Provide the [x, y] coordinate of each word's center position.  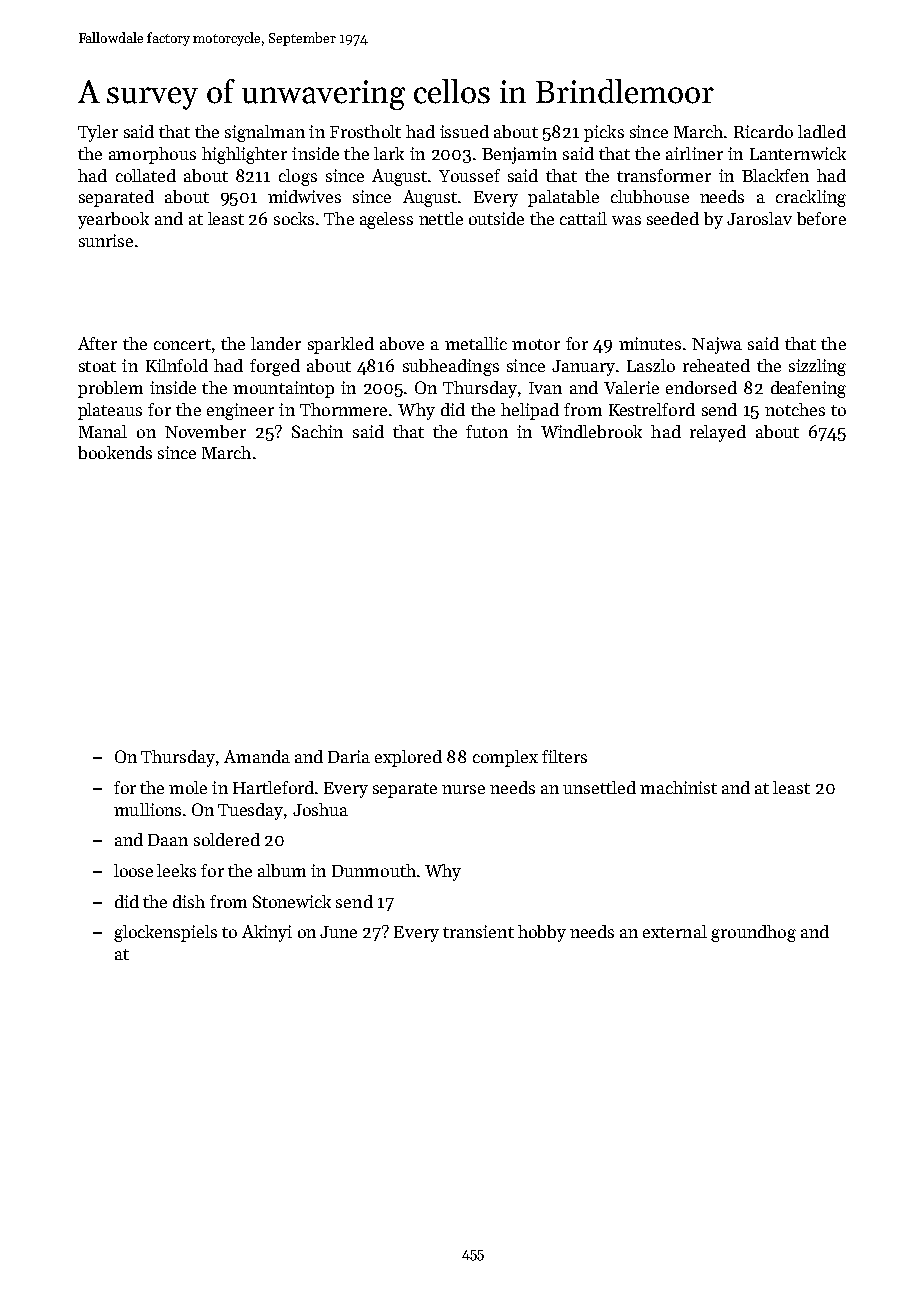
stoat [97, 366]
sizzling [817, 367]
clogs [298, 177]
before [821, 218]
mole [188, 787]
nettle [441, 218]
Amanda [257, 756]
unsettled [599, 787]
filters [564, 756]
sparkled [341, 345]
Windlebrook [591, 431]
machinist [678, 787]
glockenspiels [165, 933]
